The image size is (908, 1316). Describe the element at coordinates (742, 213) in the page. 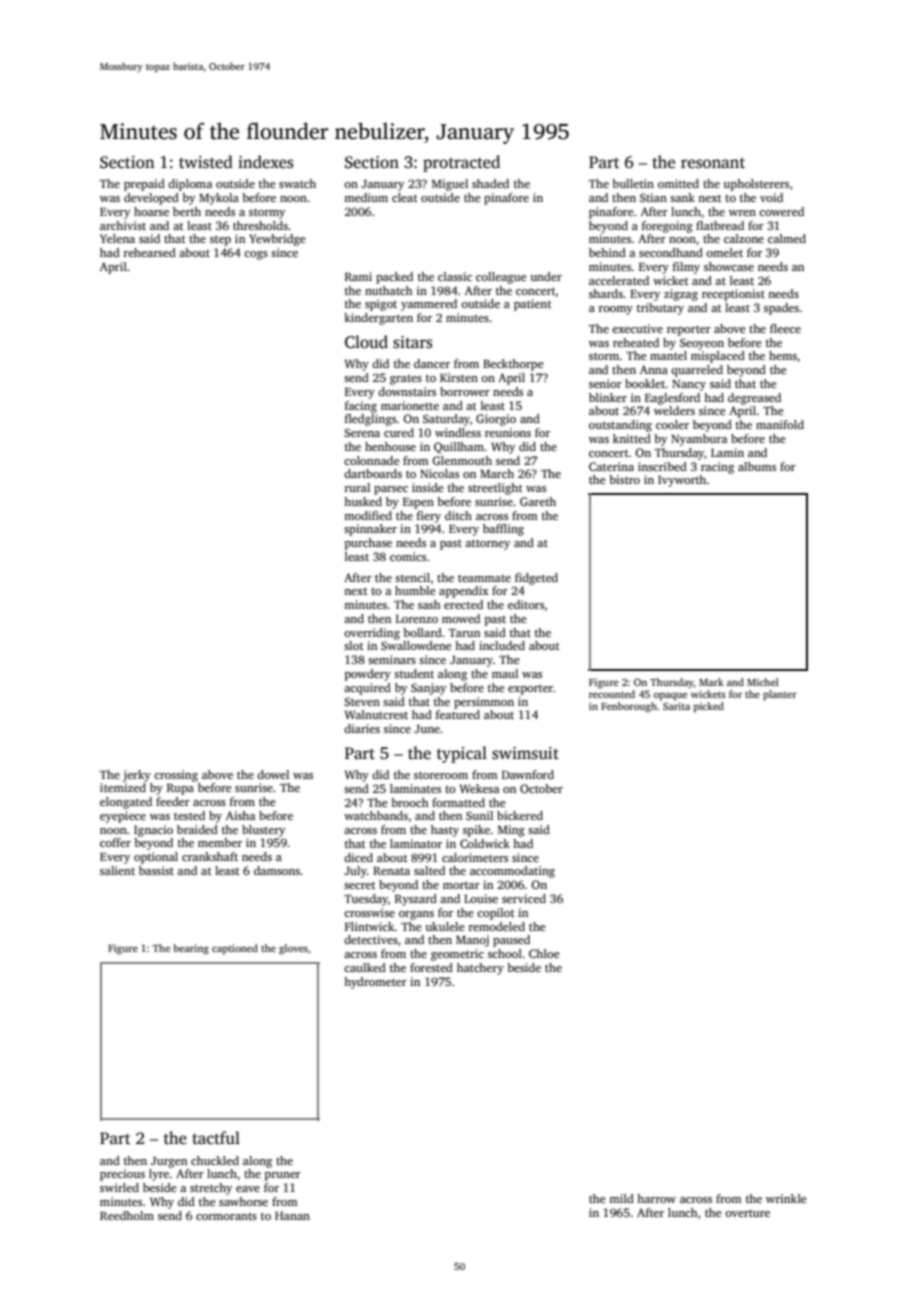

I see `wren` at that location.
